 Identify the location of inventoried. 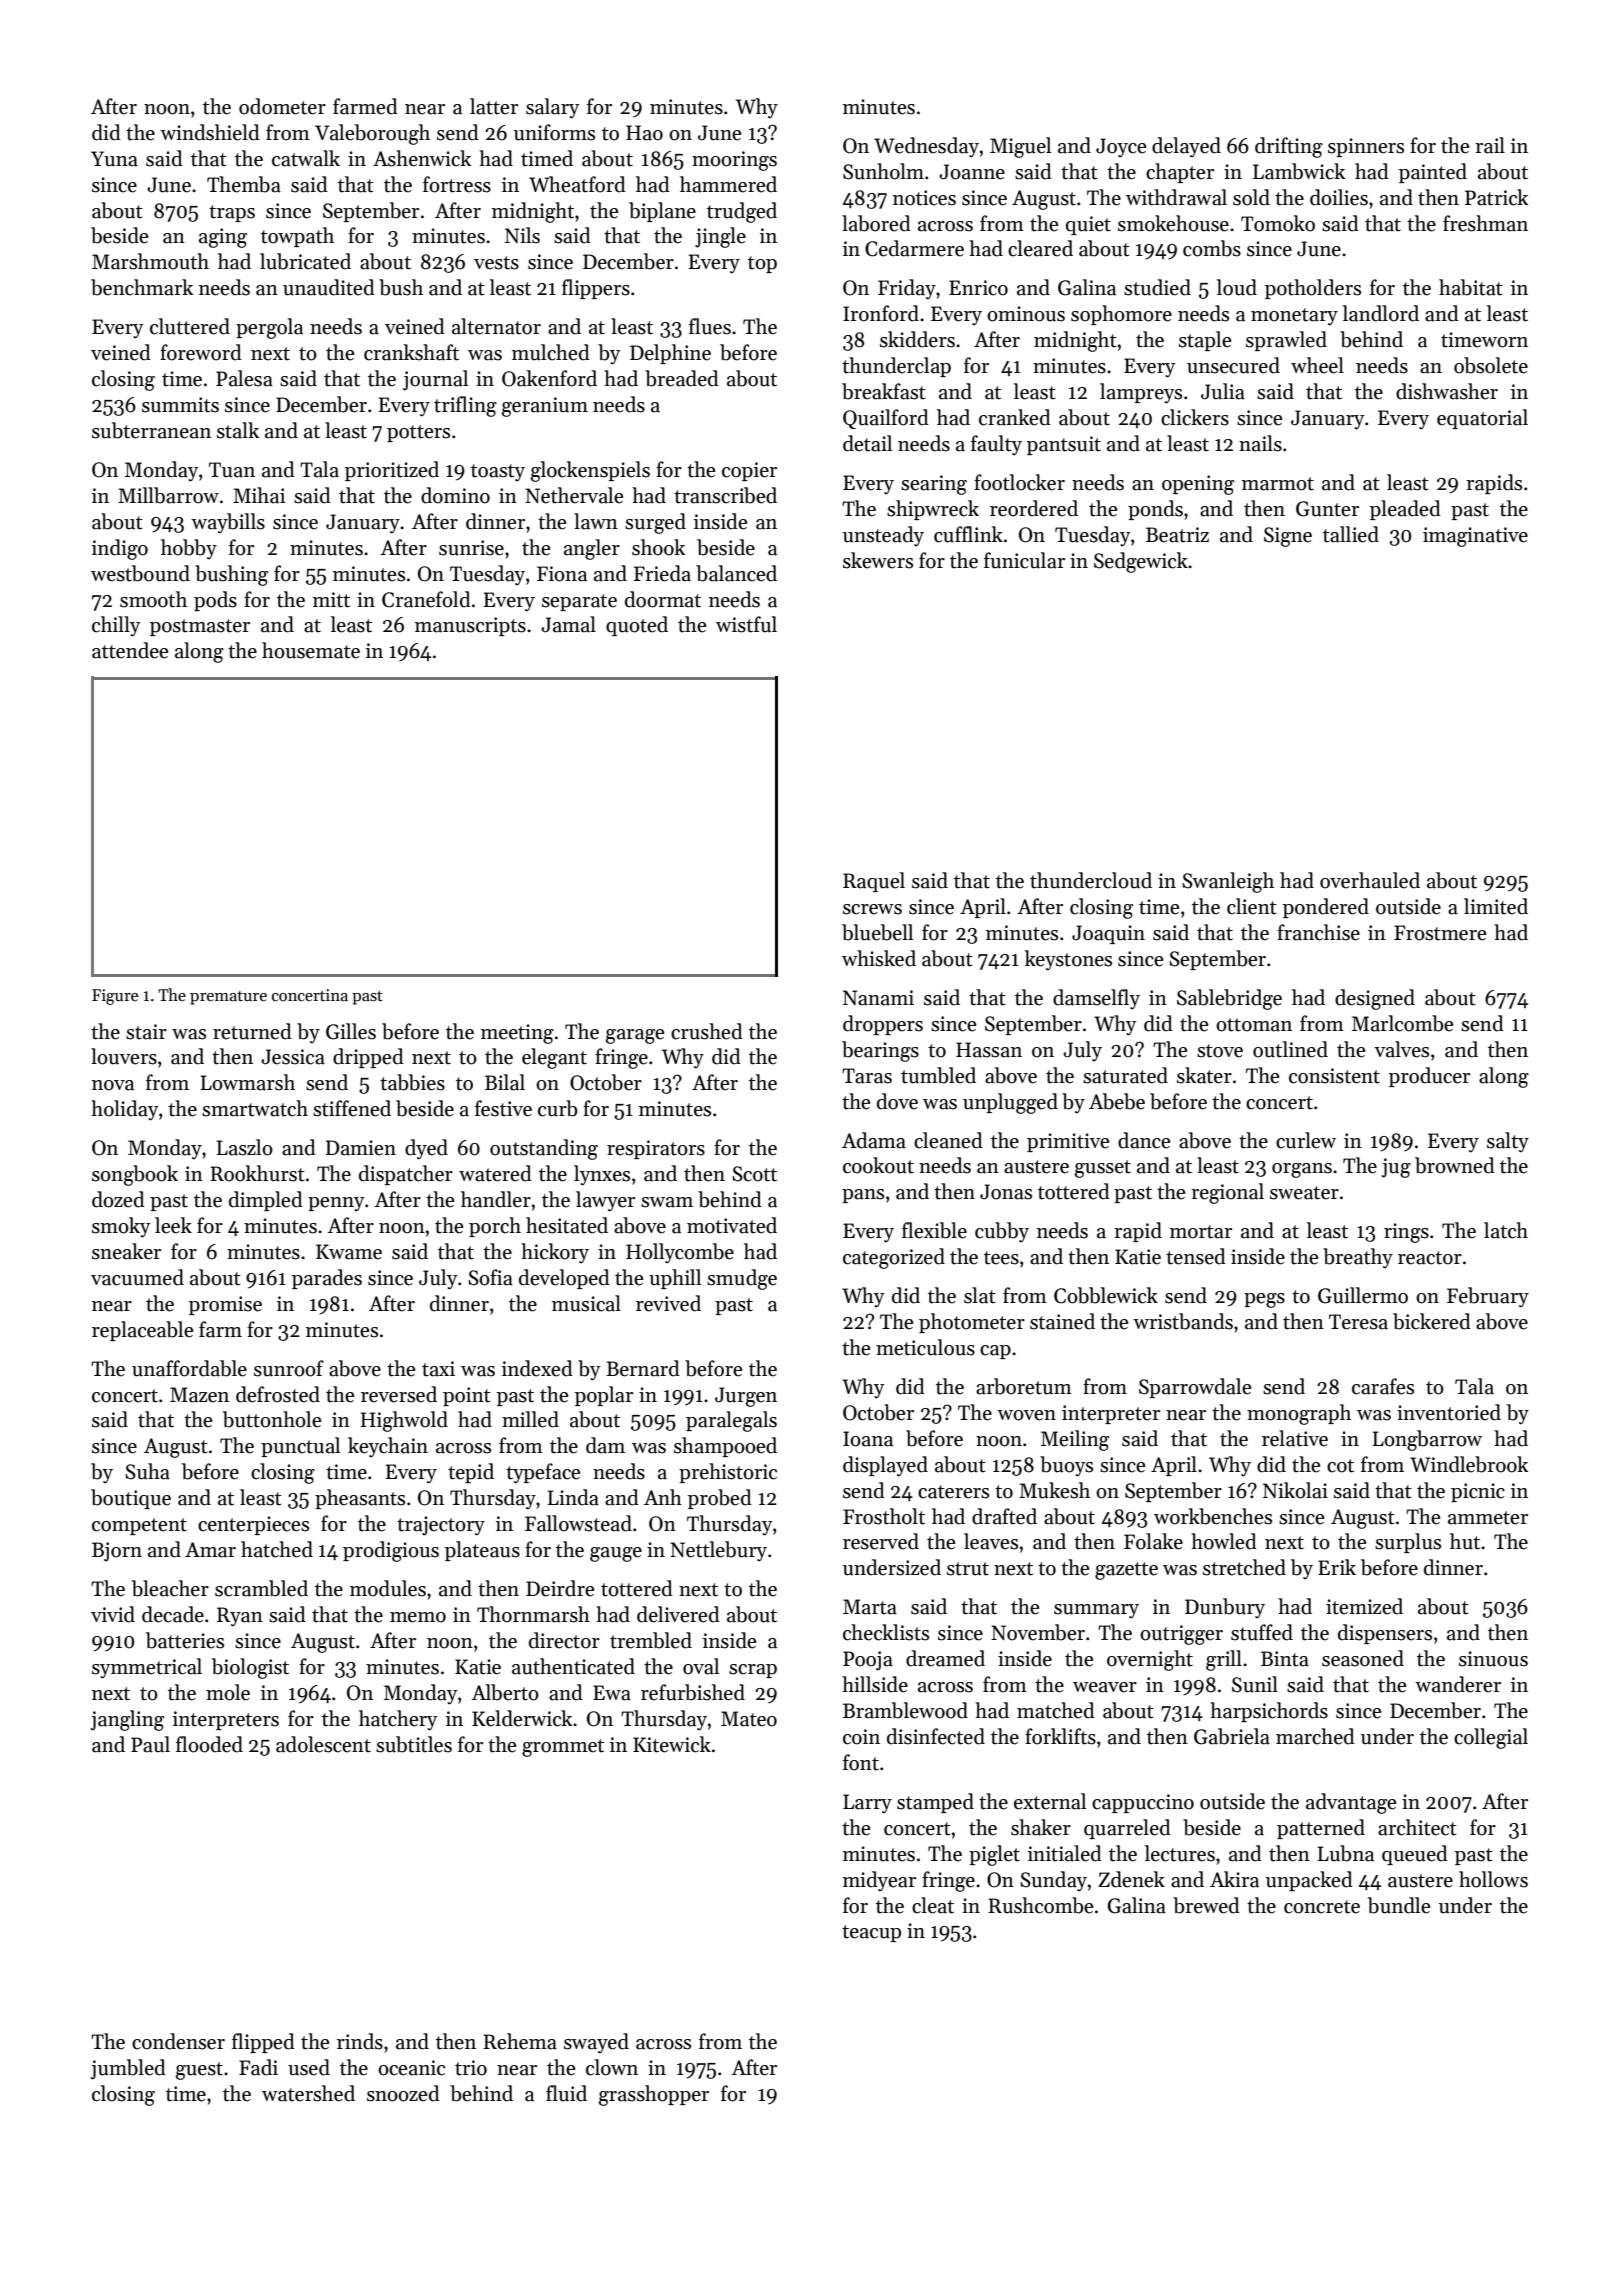
(1449, 1412).
